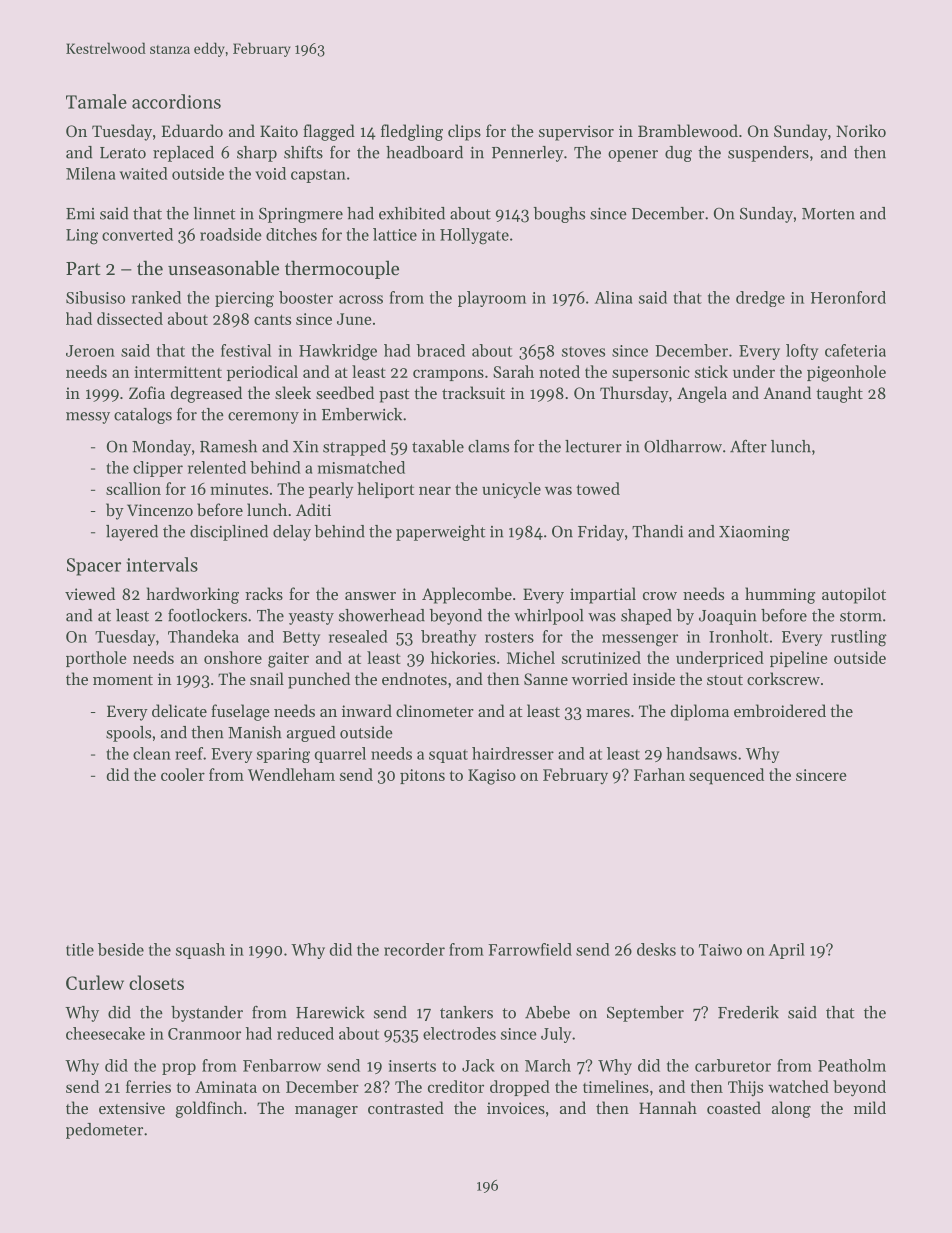 Image resolution: width=952 pixels, height=1233 pixels. What do you see at coordinates (319, 680) in the page?
I see `punched` at bounding box center [319, 680].
